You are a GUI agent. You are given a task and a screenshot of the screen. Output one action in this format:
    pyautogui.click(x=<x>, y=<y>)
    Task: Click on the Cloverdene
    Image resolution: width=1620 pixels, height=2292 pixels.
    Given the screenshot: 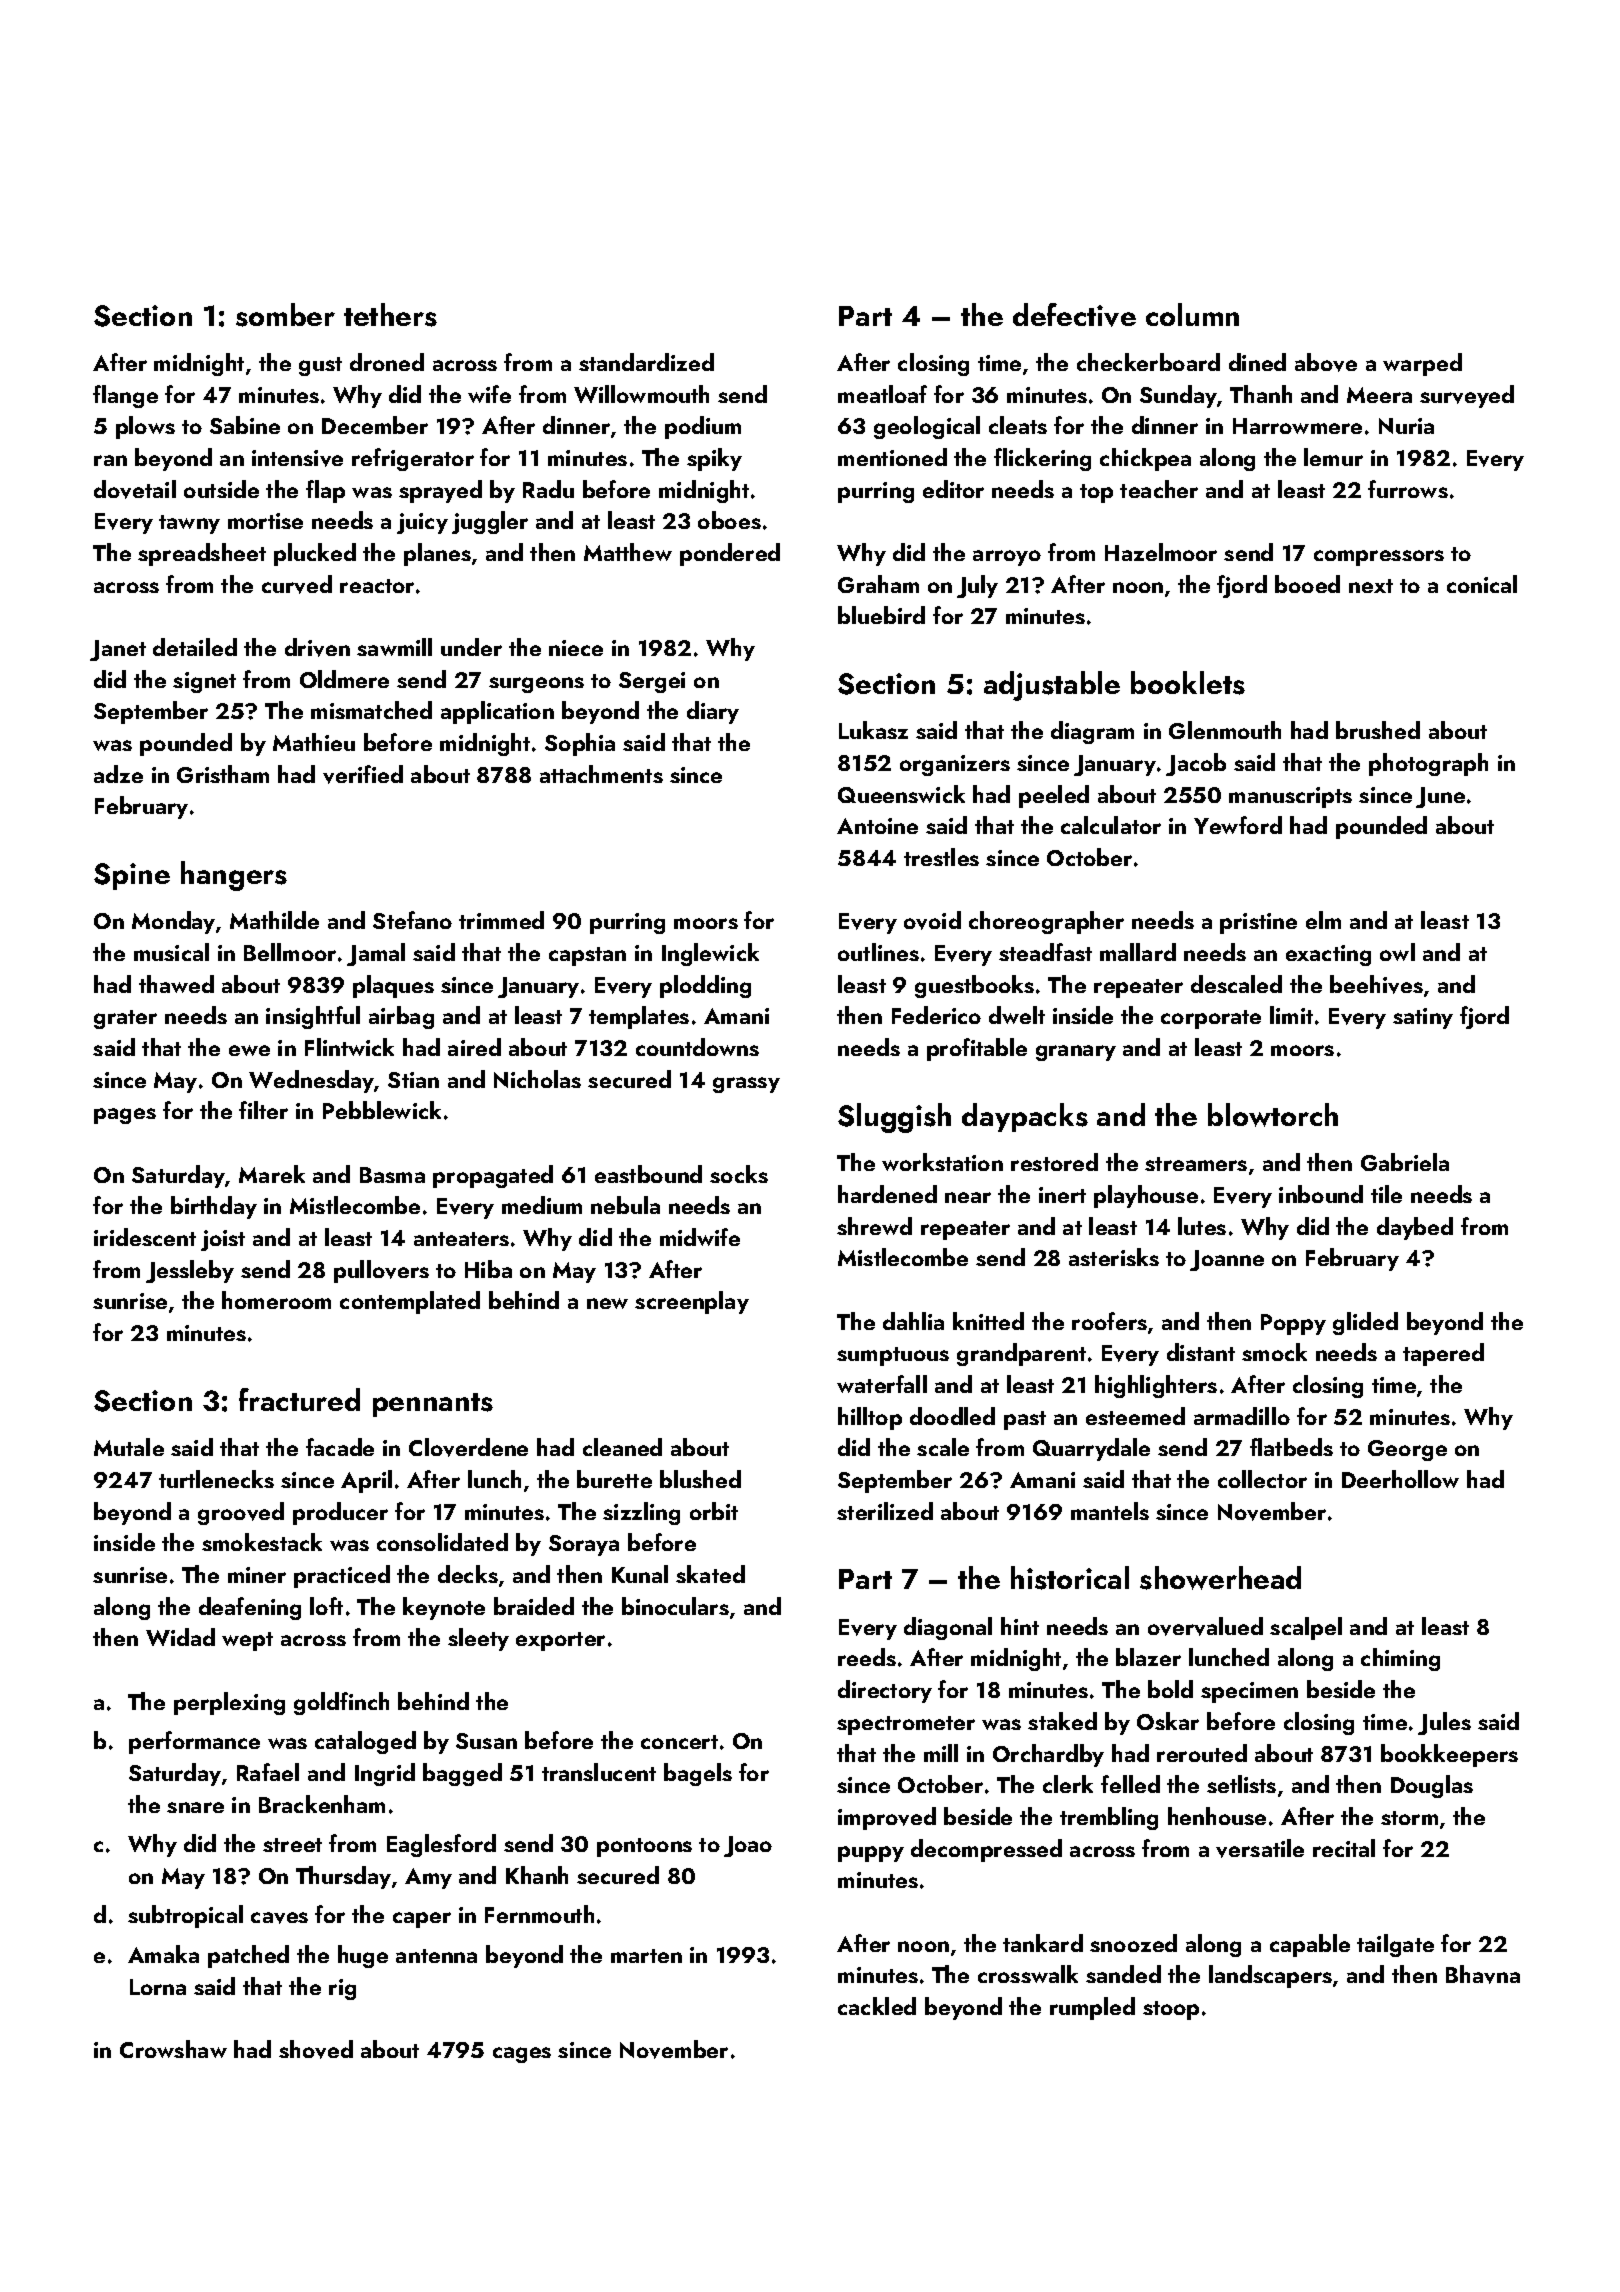 What is the action you would take?
    pyautogui.click(x=468, y=1447)
